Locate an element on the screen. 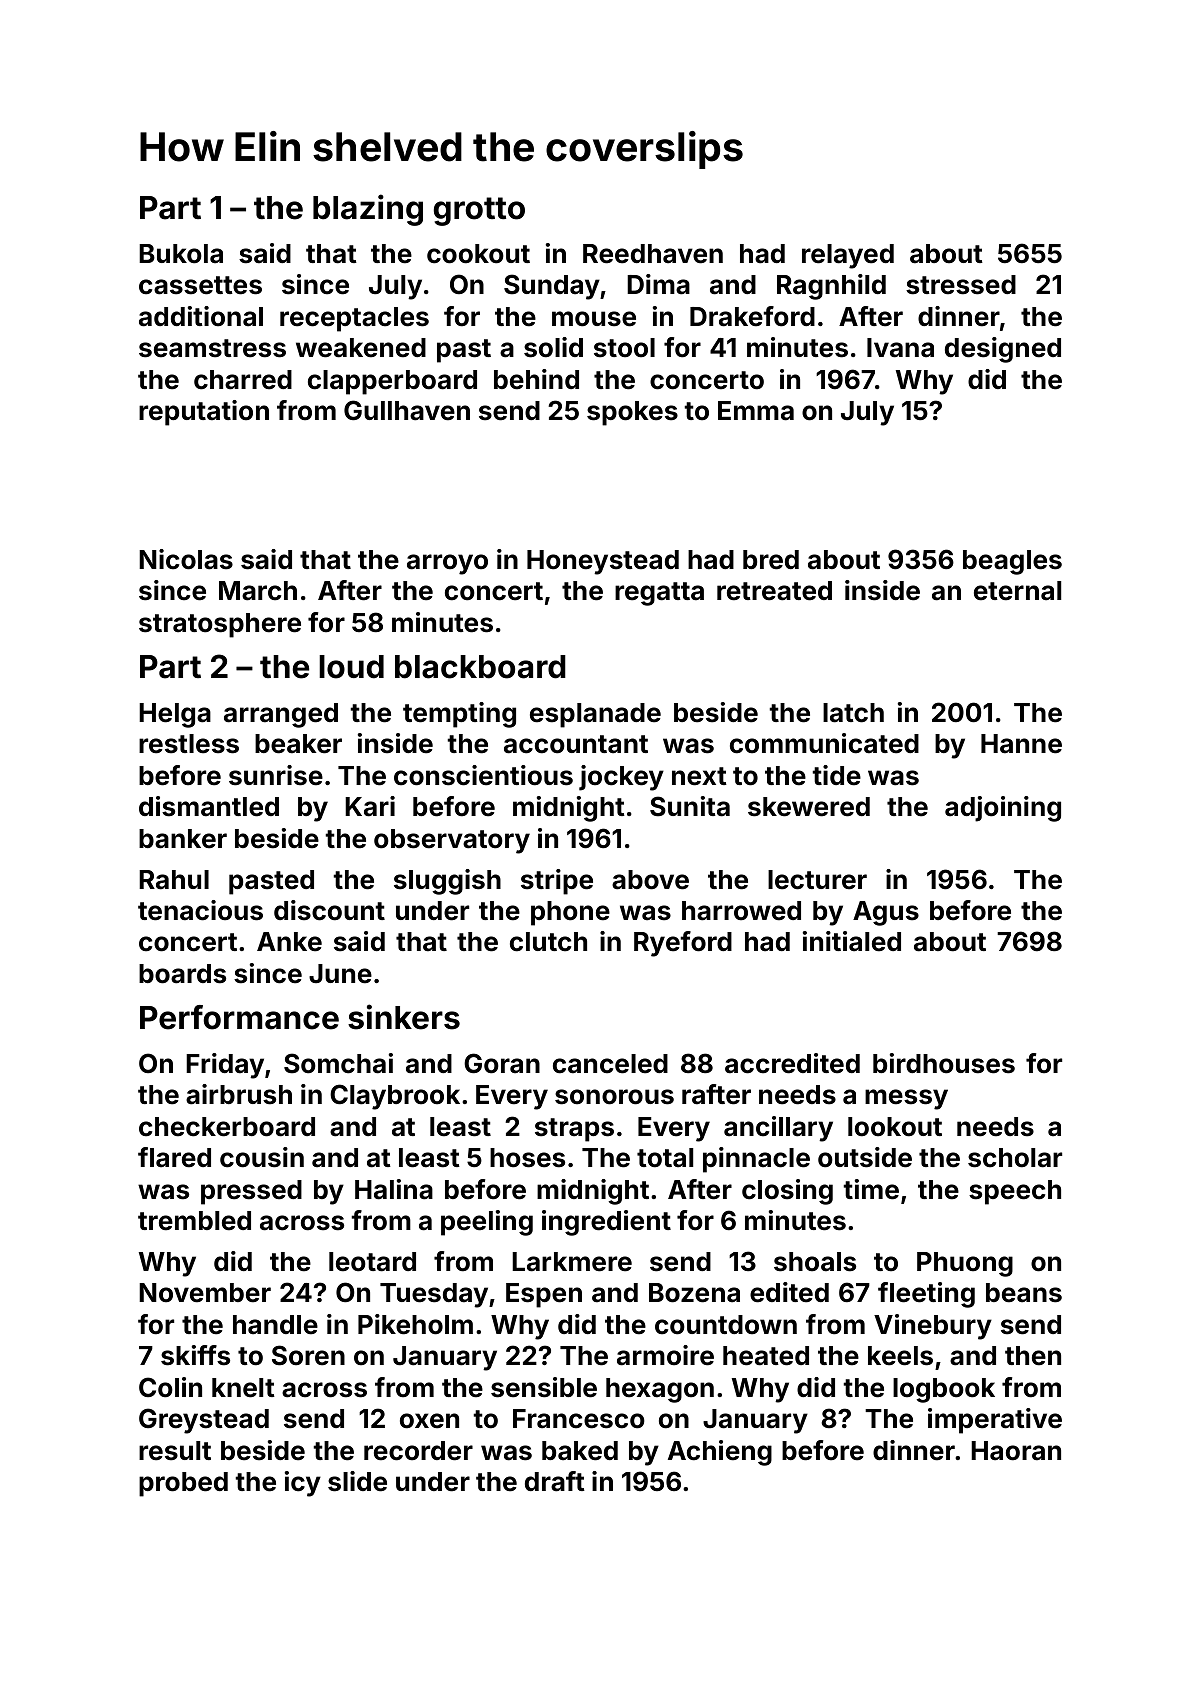 This screenshot has width=1201, height=1698. Agus is located at coordinates (886, 913).
